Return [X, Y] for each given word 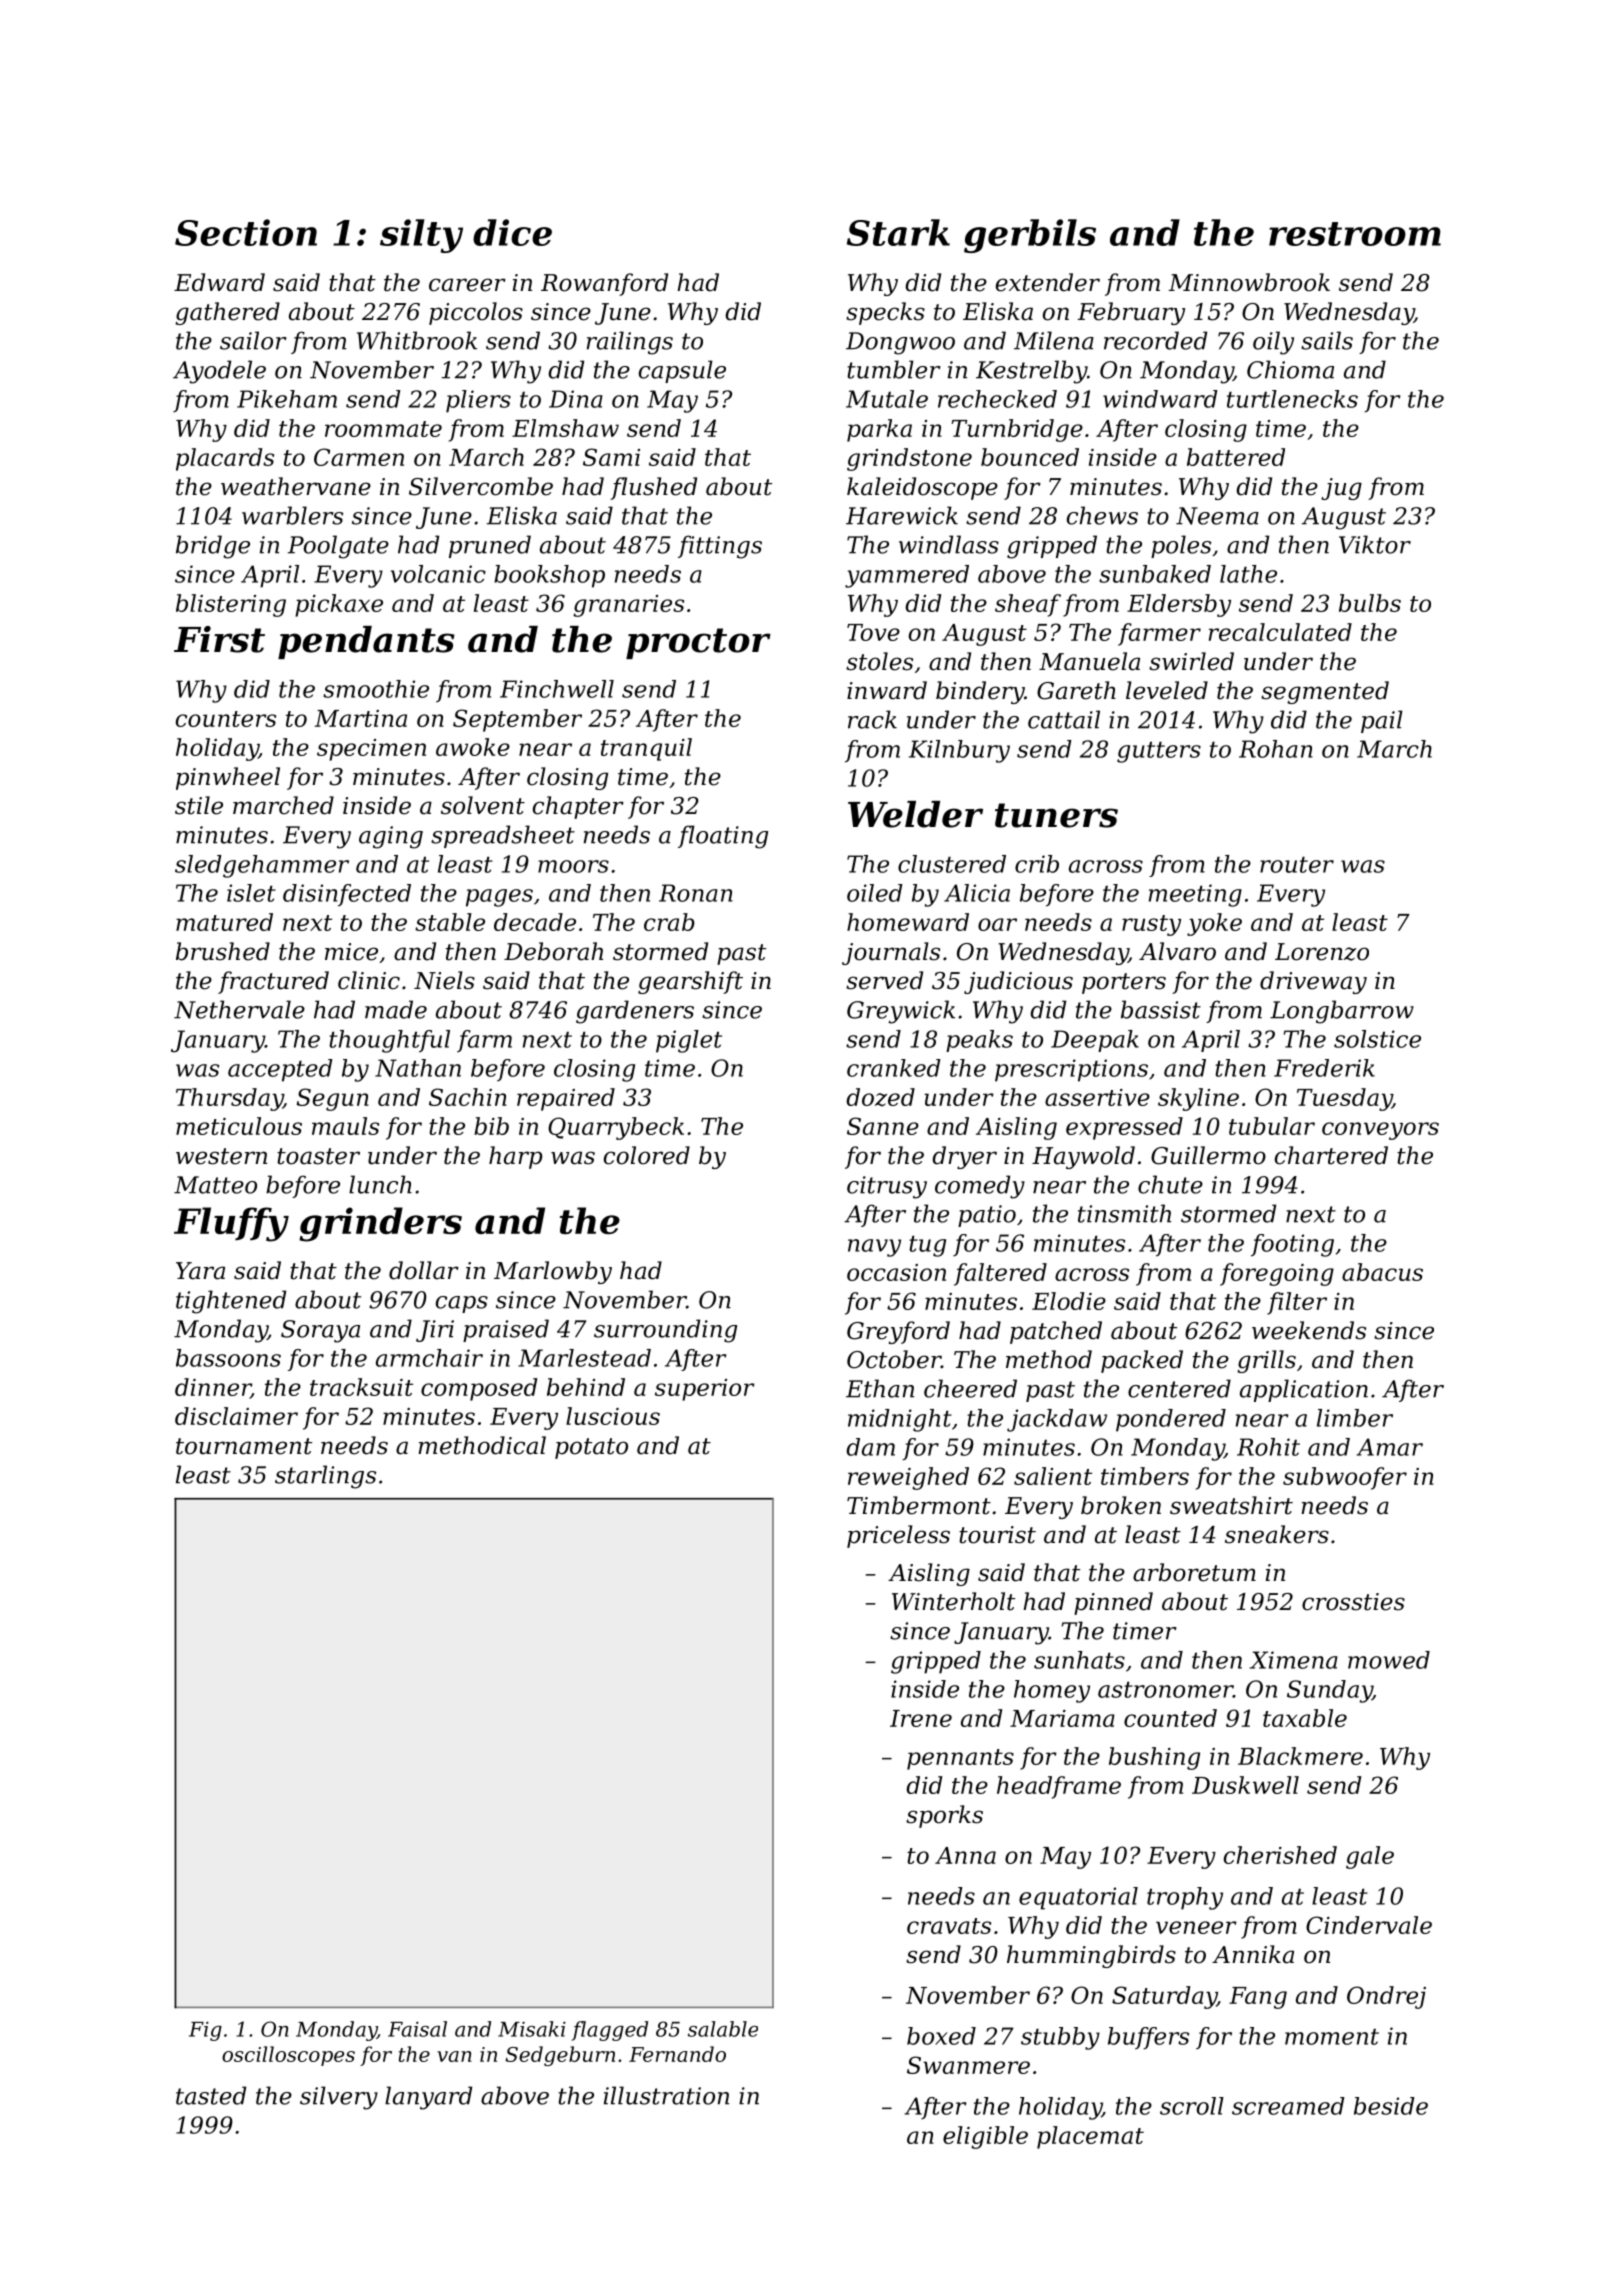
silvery [339, 2098]
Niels [444, 980]
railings [630, 343]
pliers [478, 401]
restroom [1355, 234]
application [1304, 1390]
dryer [964, 1157]
